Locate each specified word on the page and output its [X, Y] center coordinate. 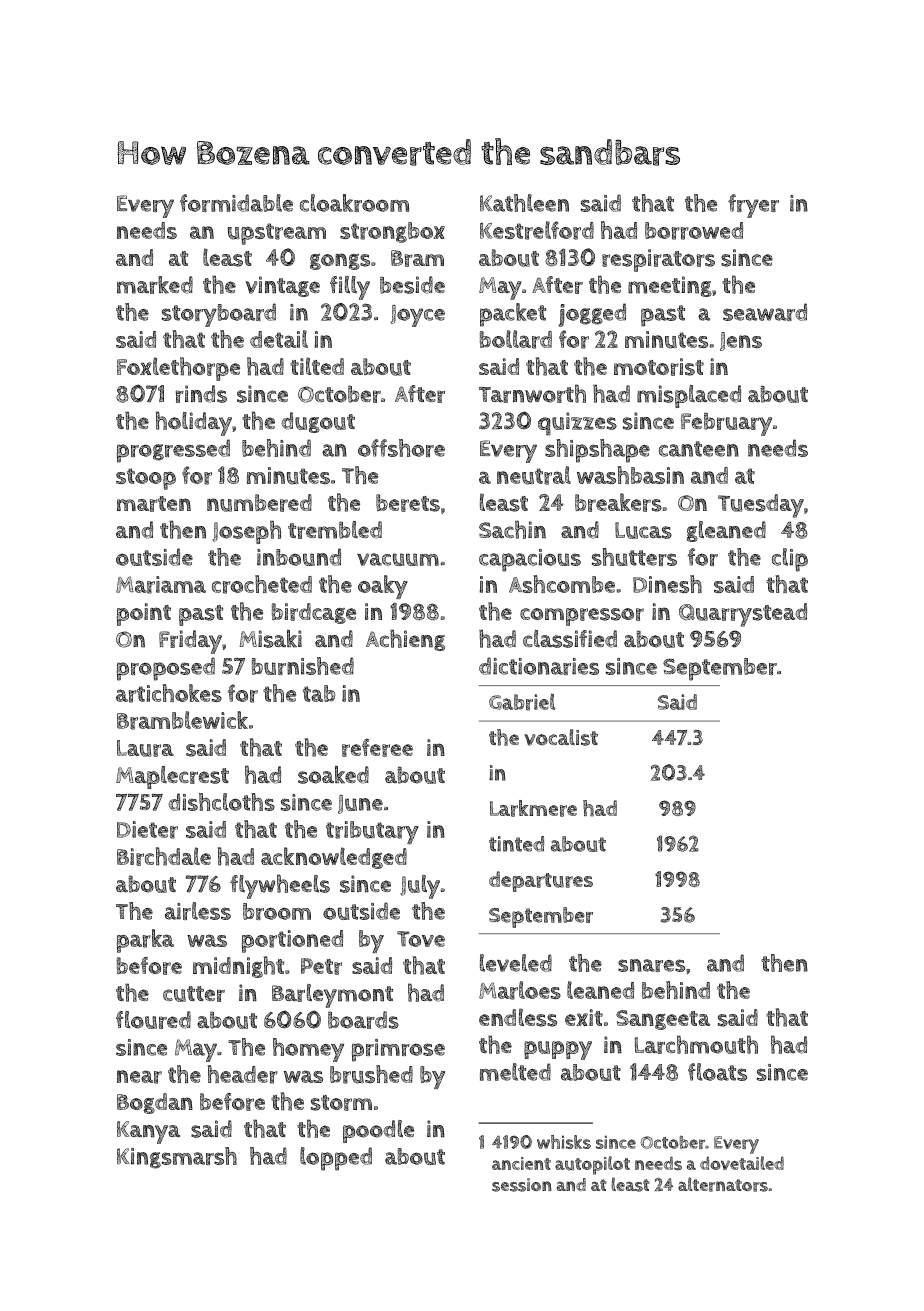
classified [570, 639]
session [522, 1185]
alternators [723, 1184]
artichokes [169, 693]
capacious [530, 560]
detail [279, 339]
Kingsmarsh [177, 1158]
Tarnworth [532, 393]
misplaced [689, 396]
